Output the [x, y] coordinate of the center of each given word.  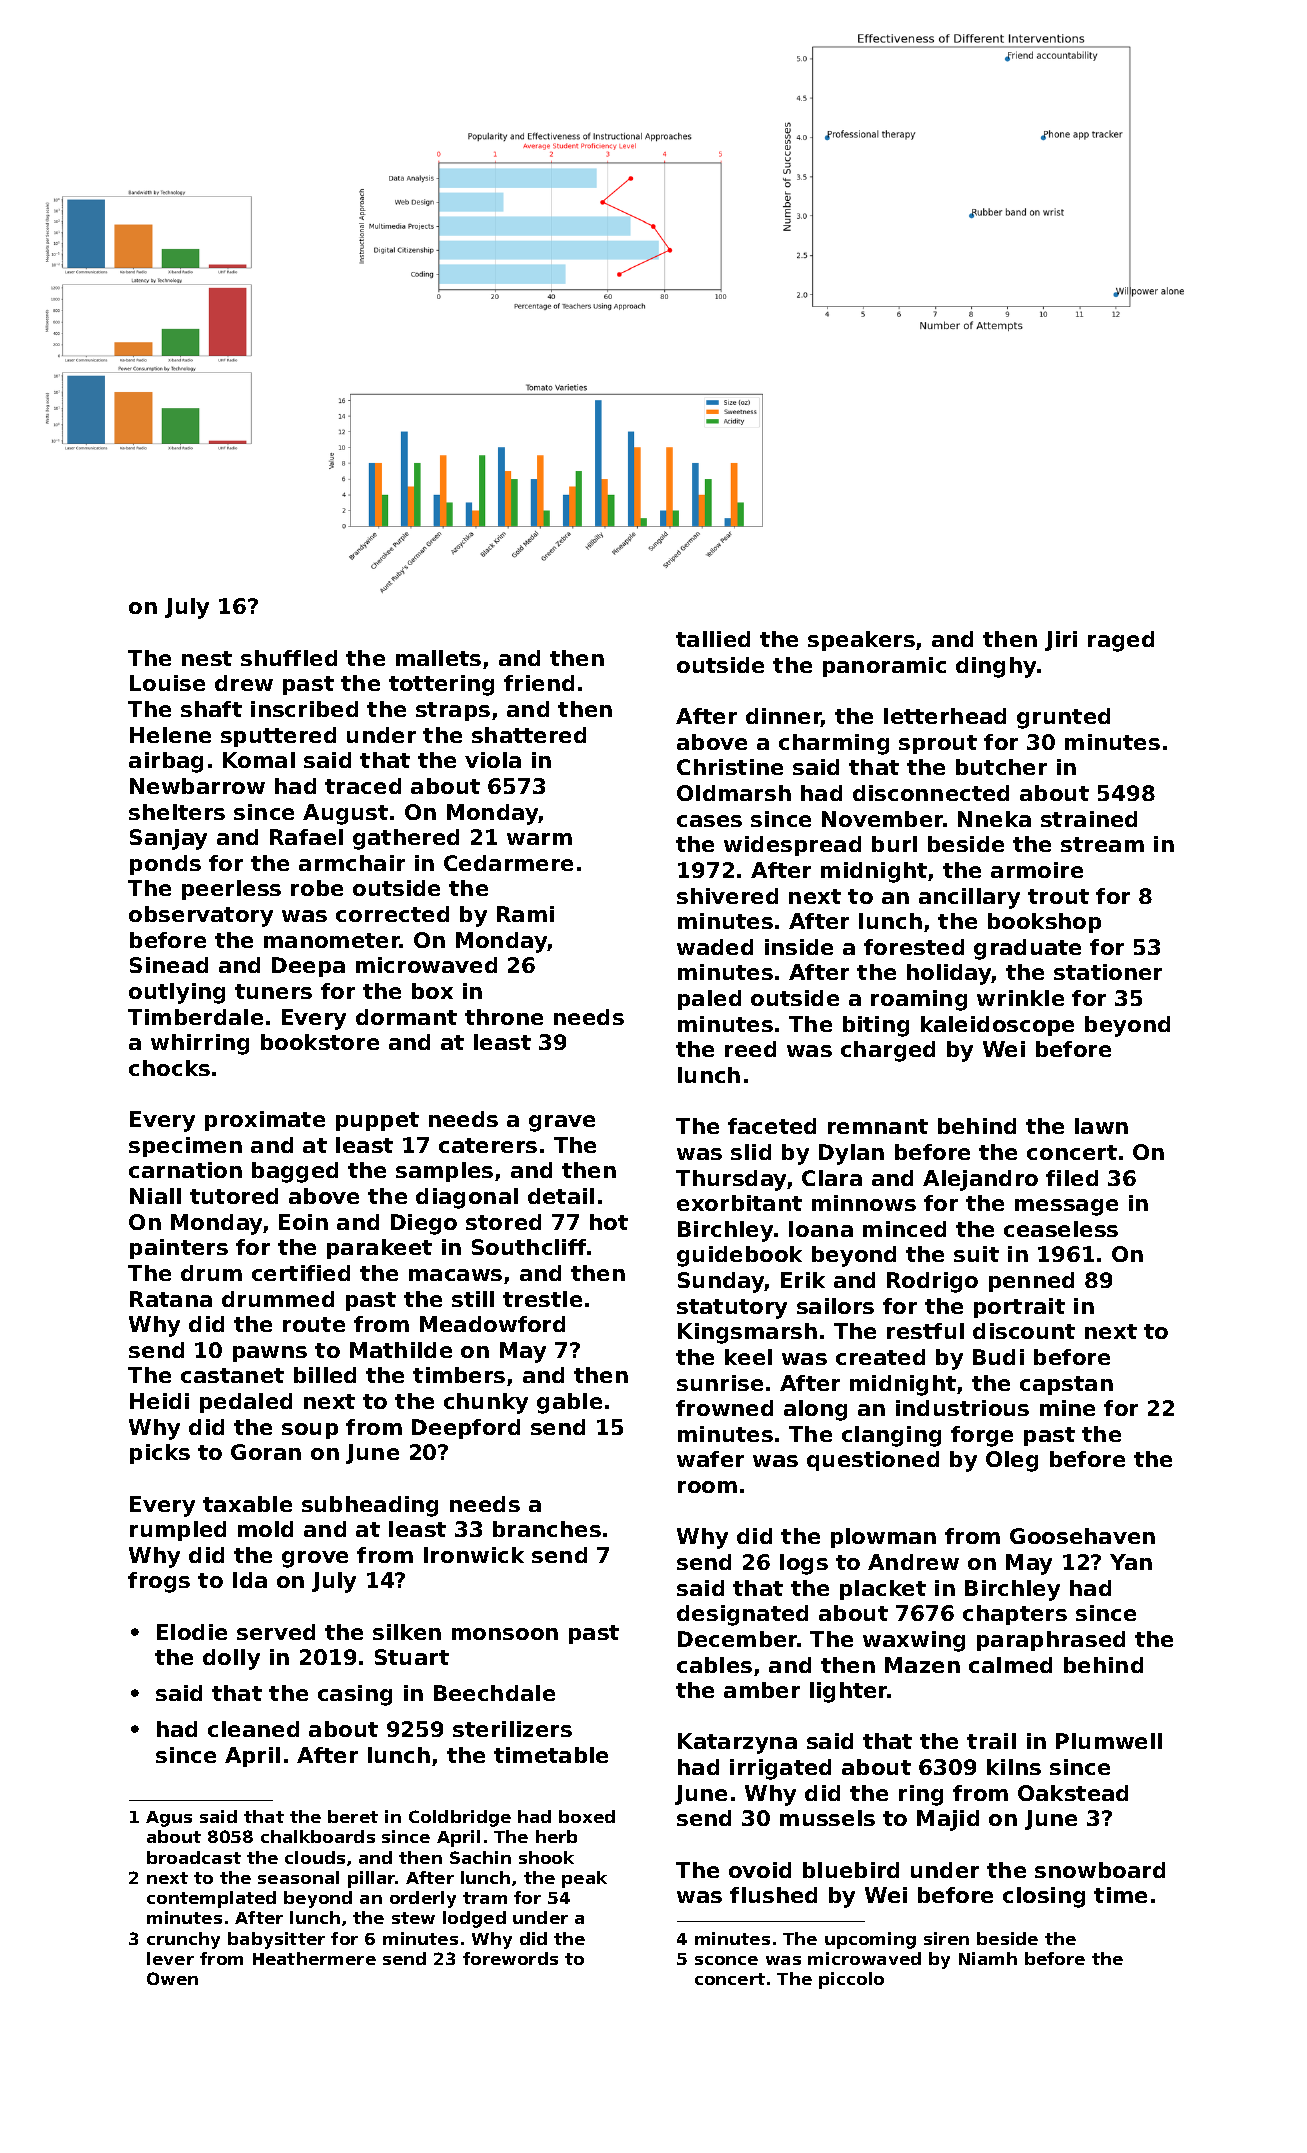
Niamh [988, 1958]
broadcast [194, 1857]
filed [1072, 1178]
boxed [587, 1816]
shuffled [289, 658]
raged [1121, 641]
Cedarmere [508, 863]
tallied [713, 639]
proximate [265, 1121]
